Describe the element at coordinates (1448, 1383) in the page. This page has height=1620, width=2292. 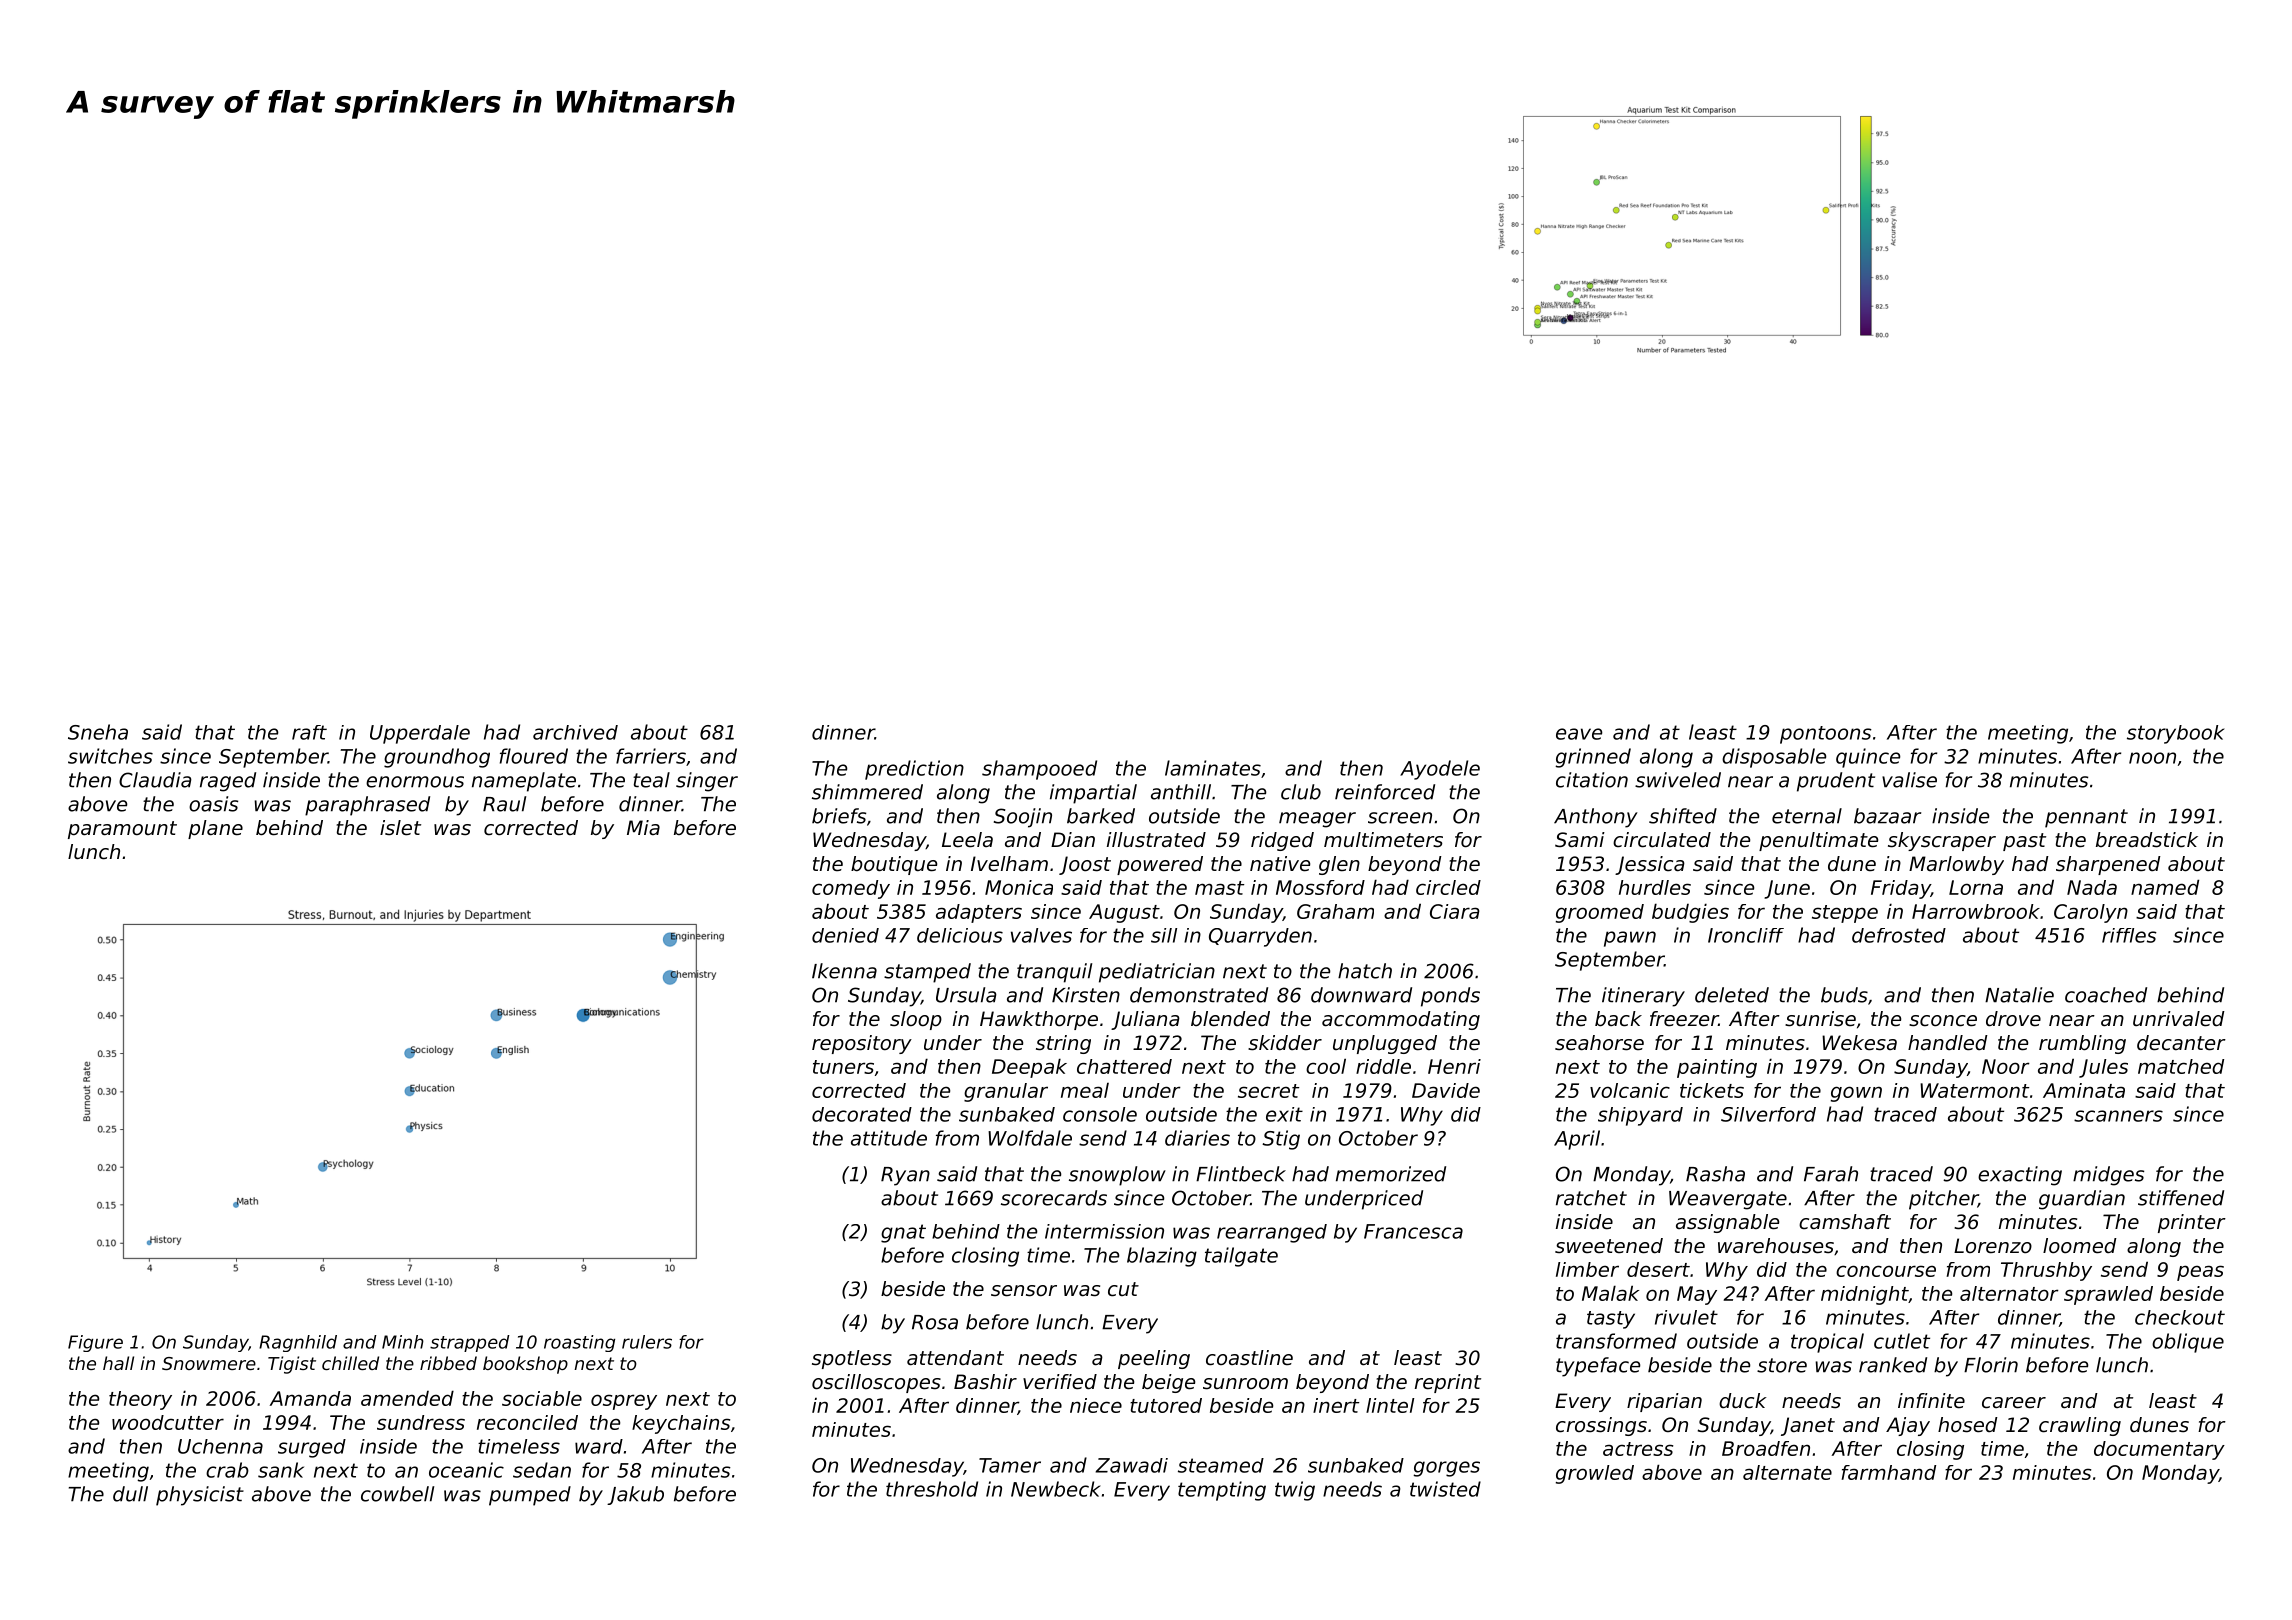
I see `reprint` at that location.
